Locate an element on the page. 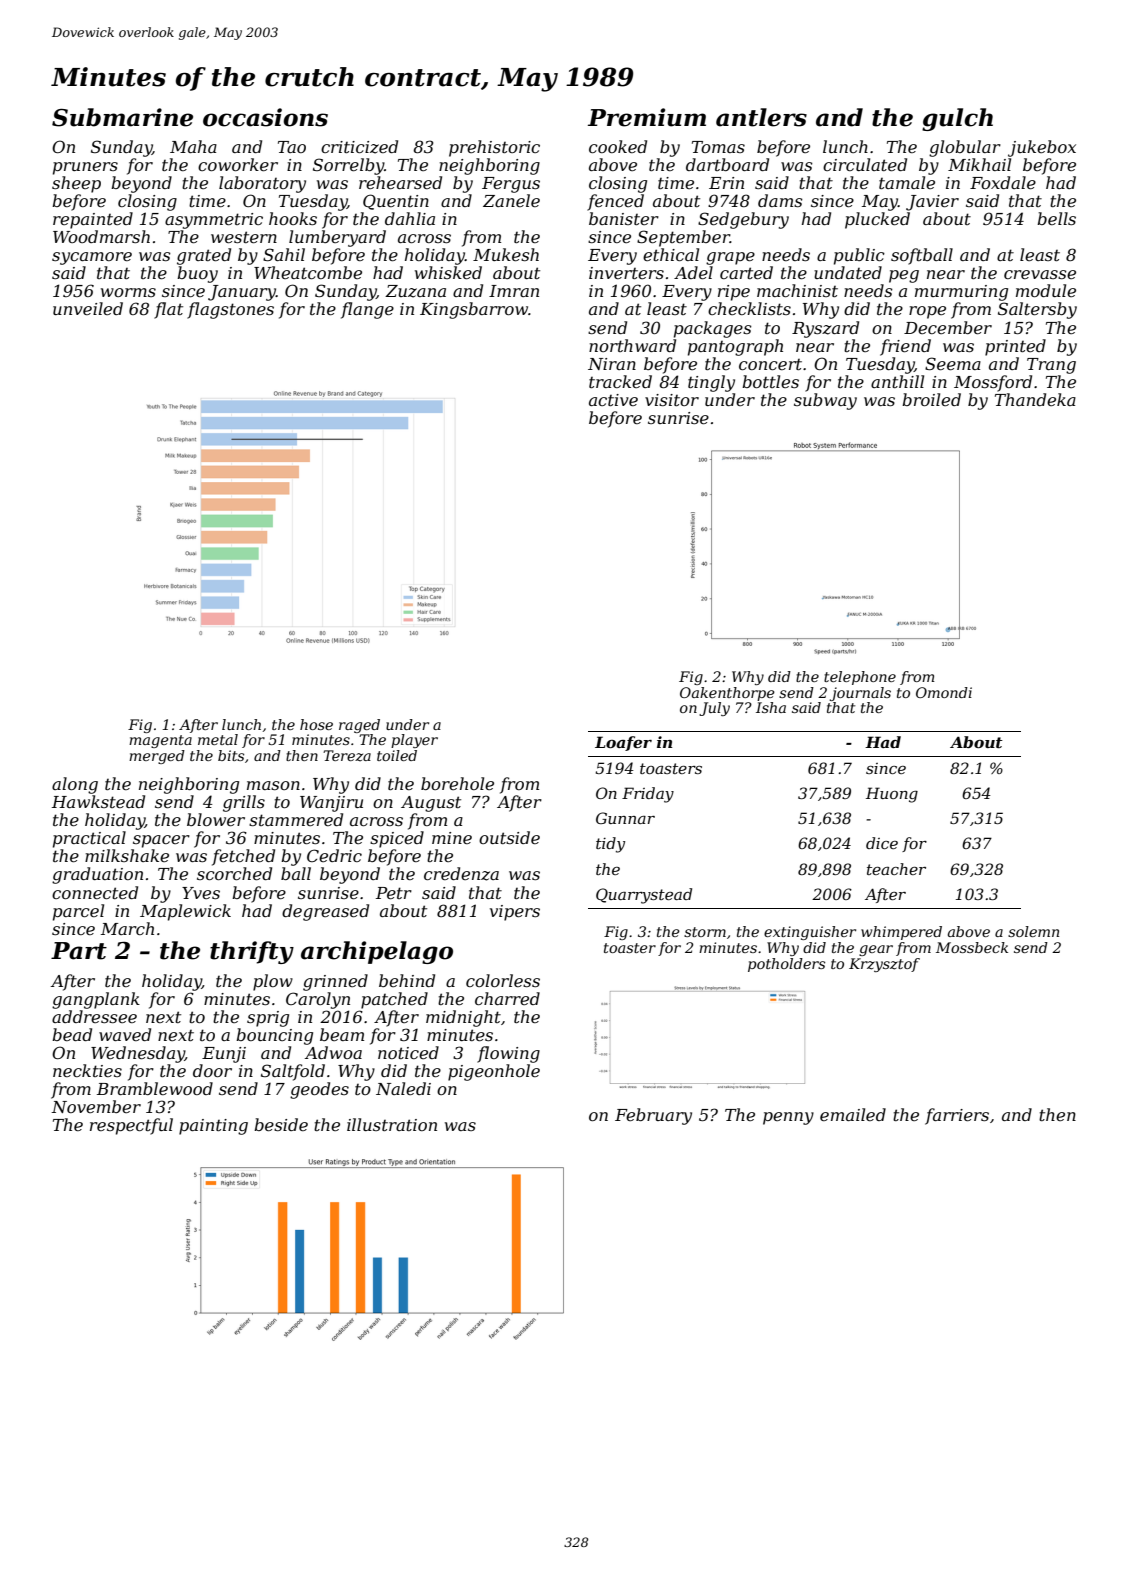 This document has height=1596, width=1129. illustration is located at coordinates (392, 1124).
